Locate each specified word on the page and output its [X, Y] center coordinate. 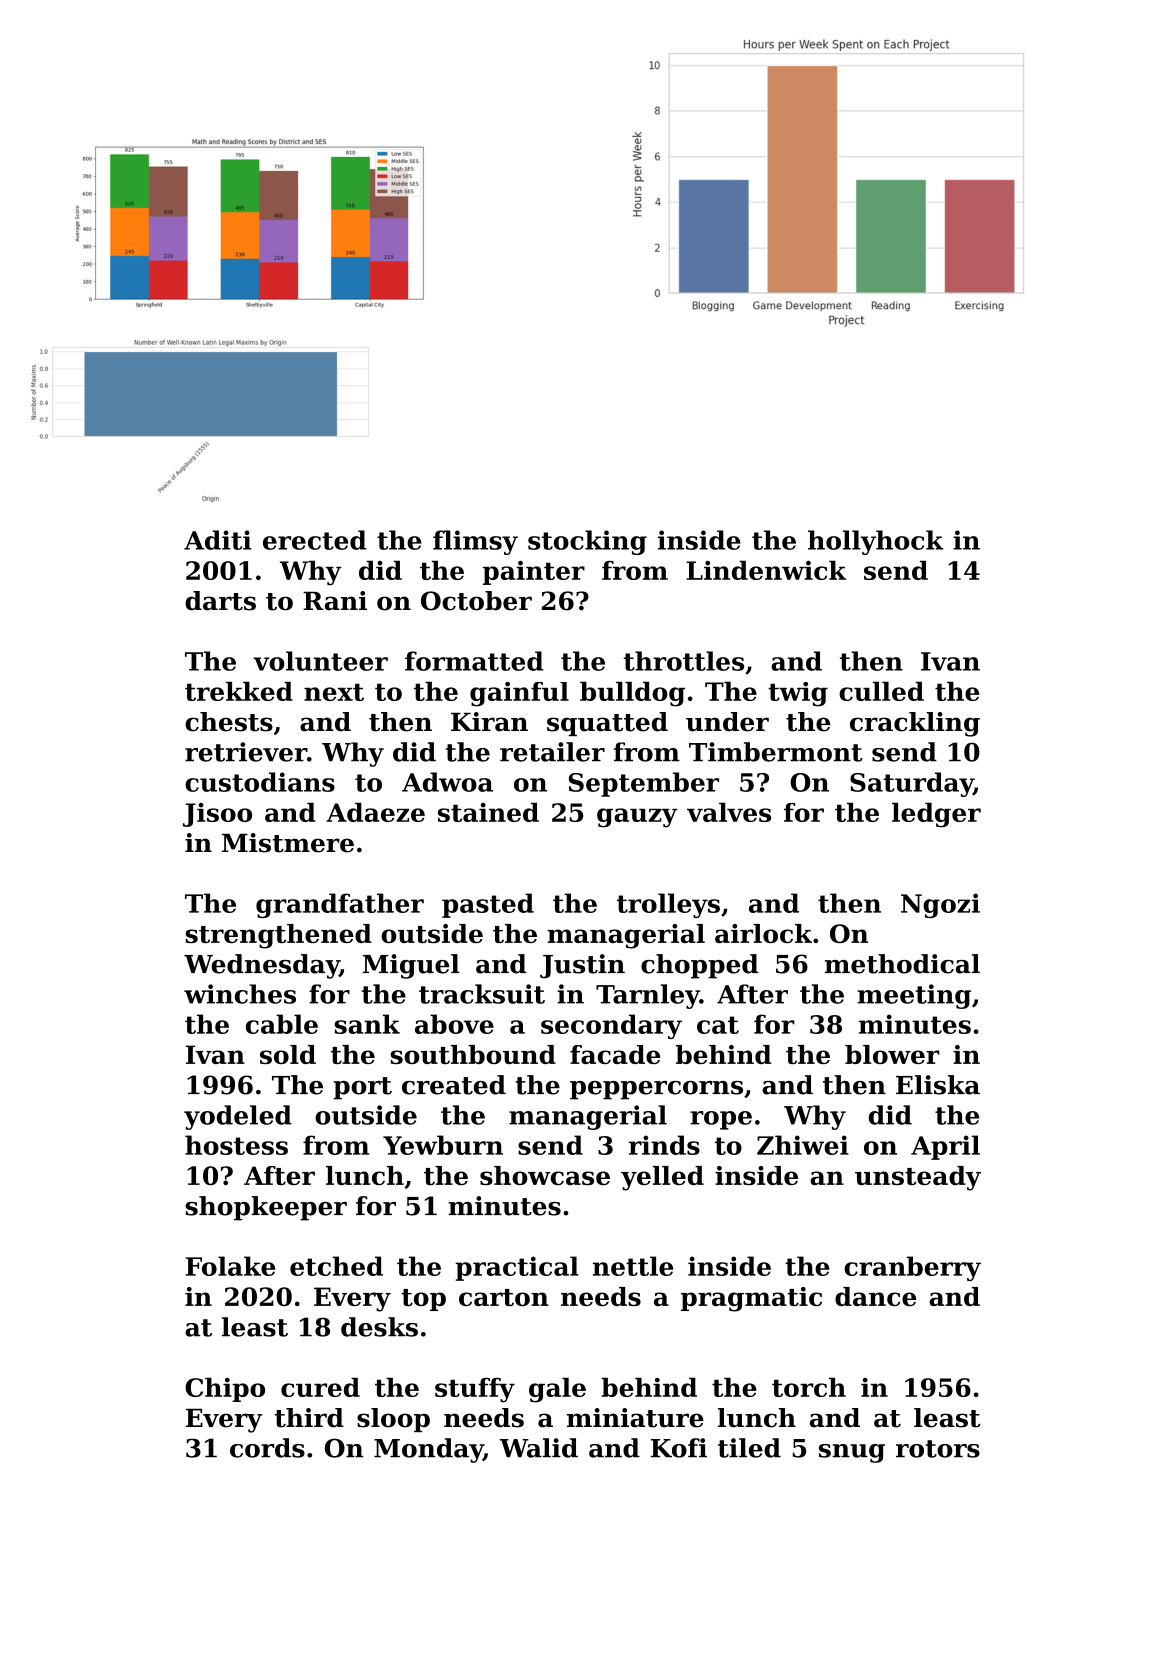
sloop [393, 1420]
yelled [662, 1178]
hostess [236, 1145]
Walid [539, 1448]
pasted [488, 905]
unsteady [918, 1178]
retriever [246, 752]
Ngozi [940, 905]
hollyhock [875, 542]
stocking [587, 542]
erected [315, 540]
